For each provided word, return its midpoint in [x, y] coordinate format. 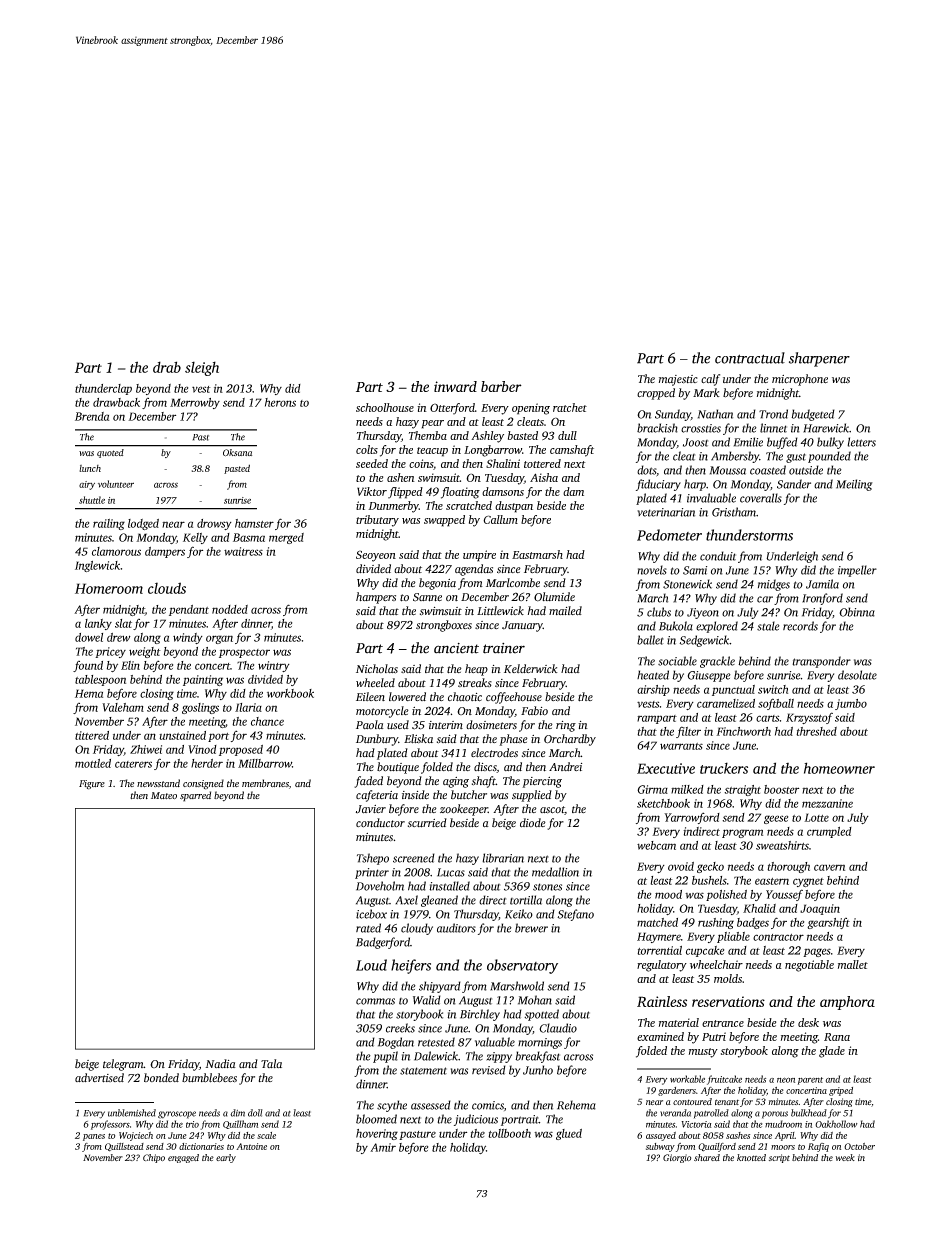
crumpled [829, 832]
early [226, 1158]
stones [547, 887]
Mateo [164, 795]
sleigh [202, 368]
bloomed [376, 1119]
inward [455, 386]
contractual [750, 358]
